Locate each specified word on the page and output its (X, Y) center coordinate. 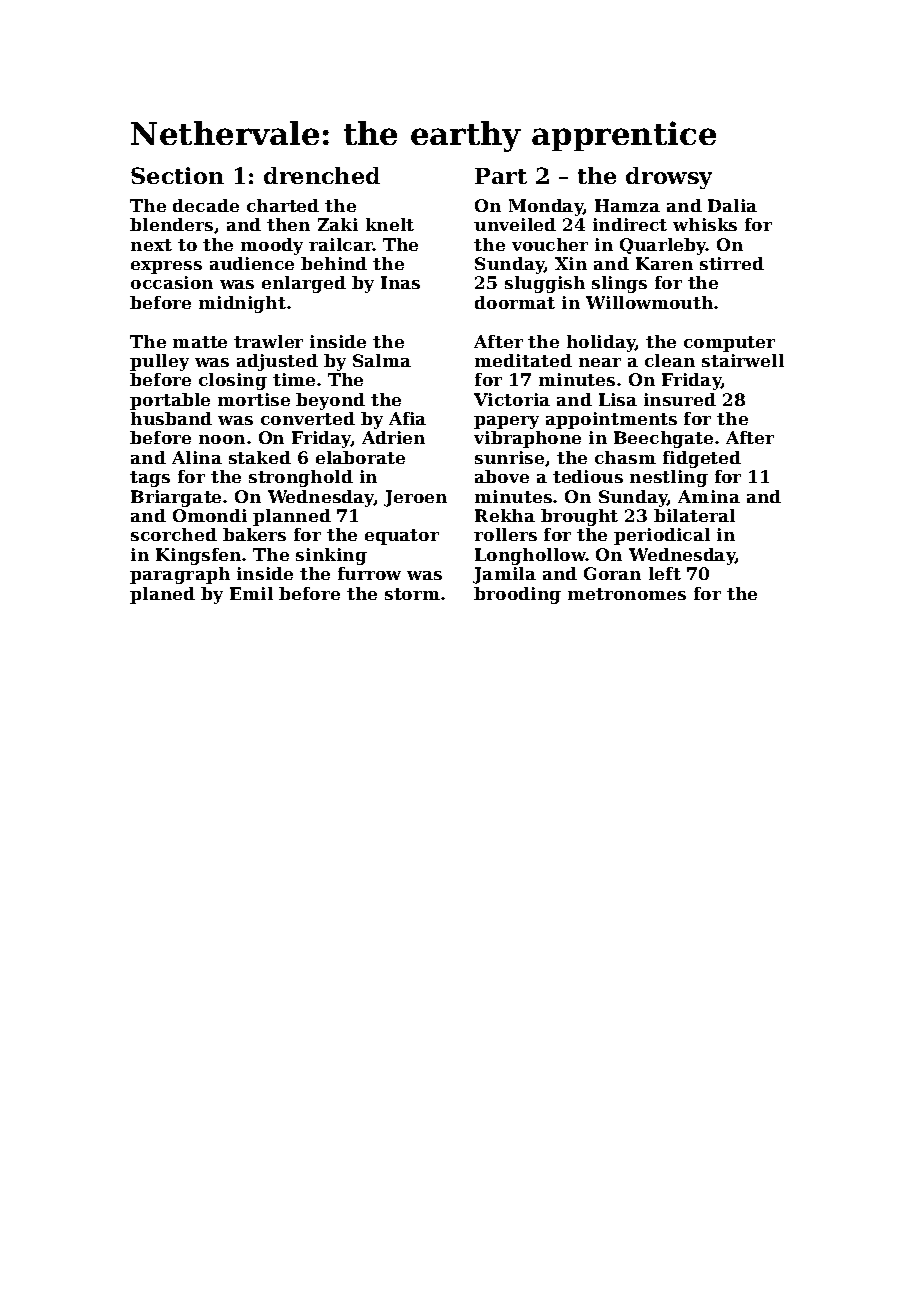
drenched (322, 175)
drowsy (669, 178)
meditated (523, 360)
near (600, 362)
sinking (331, 556)
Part (501, 176)
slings (619, 284)
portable (170, 401)
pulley (159, 362)
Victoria (512, 399)
